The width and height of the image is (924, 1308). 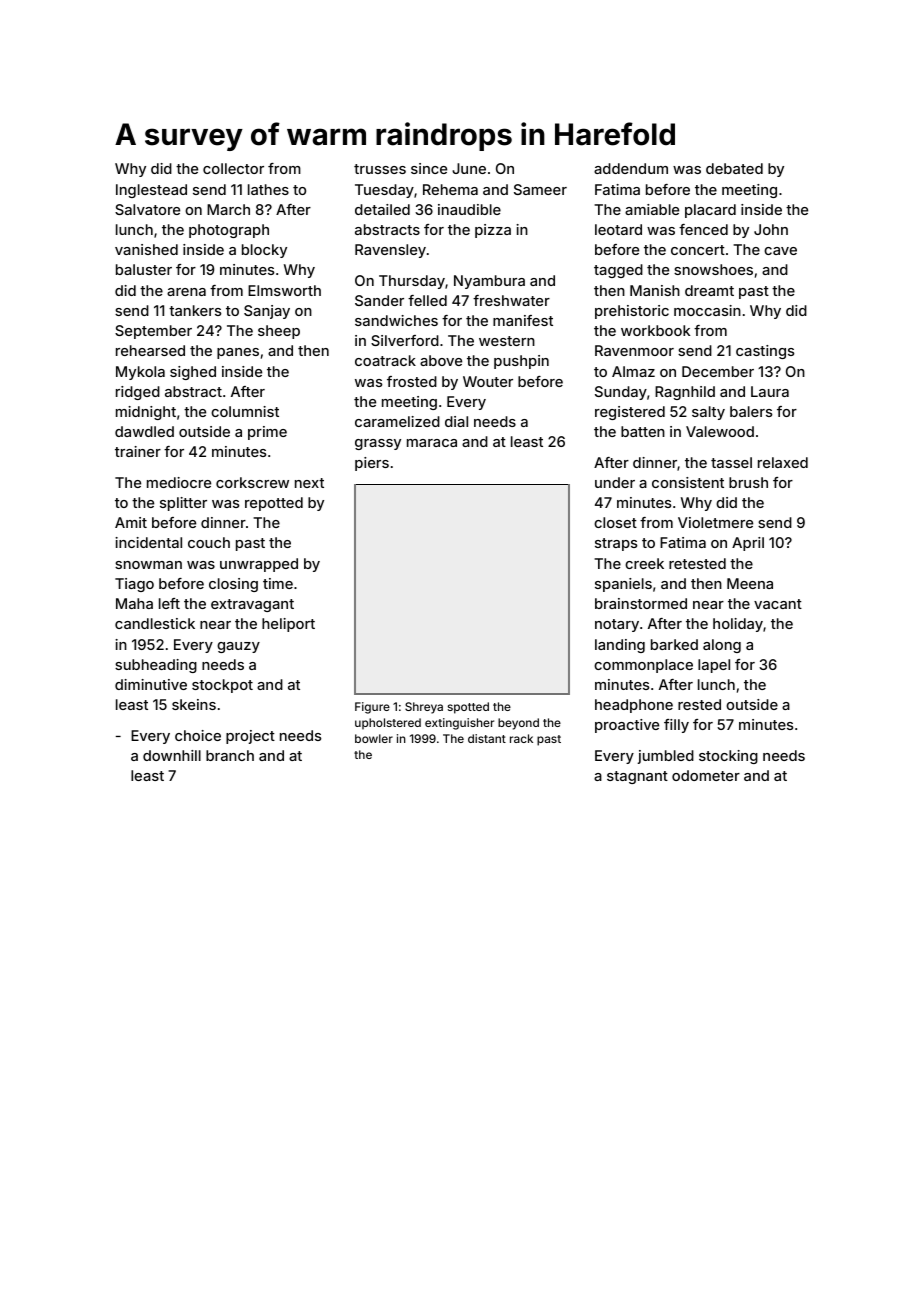 I want to click on lapel, so click(x=714, y=666).
